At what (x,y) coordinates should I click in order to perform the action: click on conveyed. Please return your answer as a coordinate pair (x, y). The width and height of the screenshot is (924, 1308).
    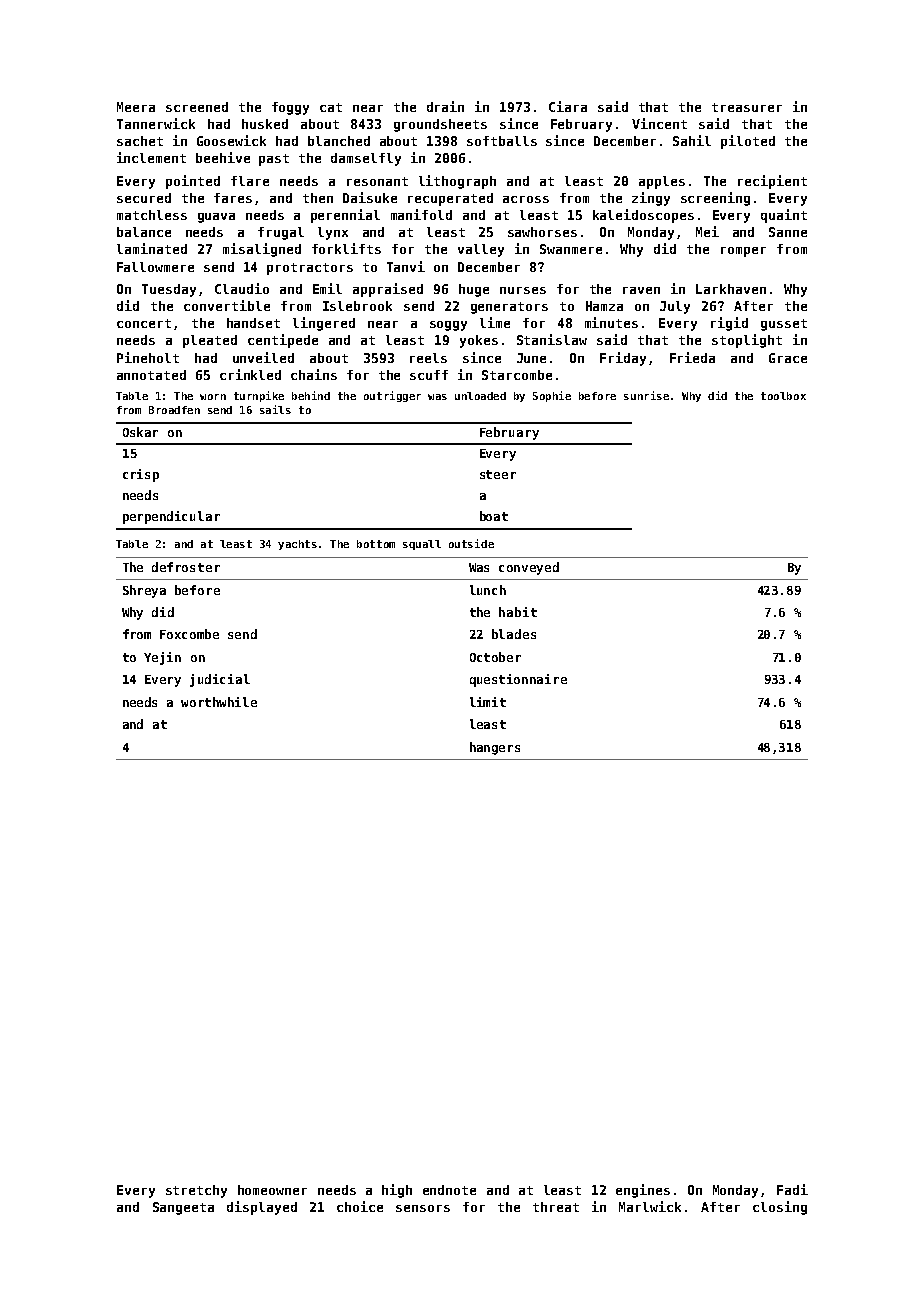
    Looking at the image, I should click on (529, 568).
